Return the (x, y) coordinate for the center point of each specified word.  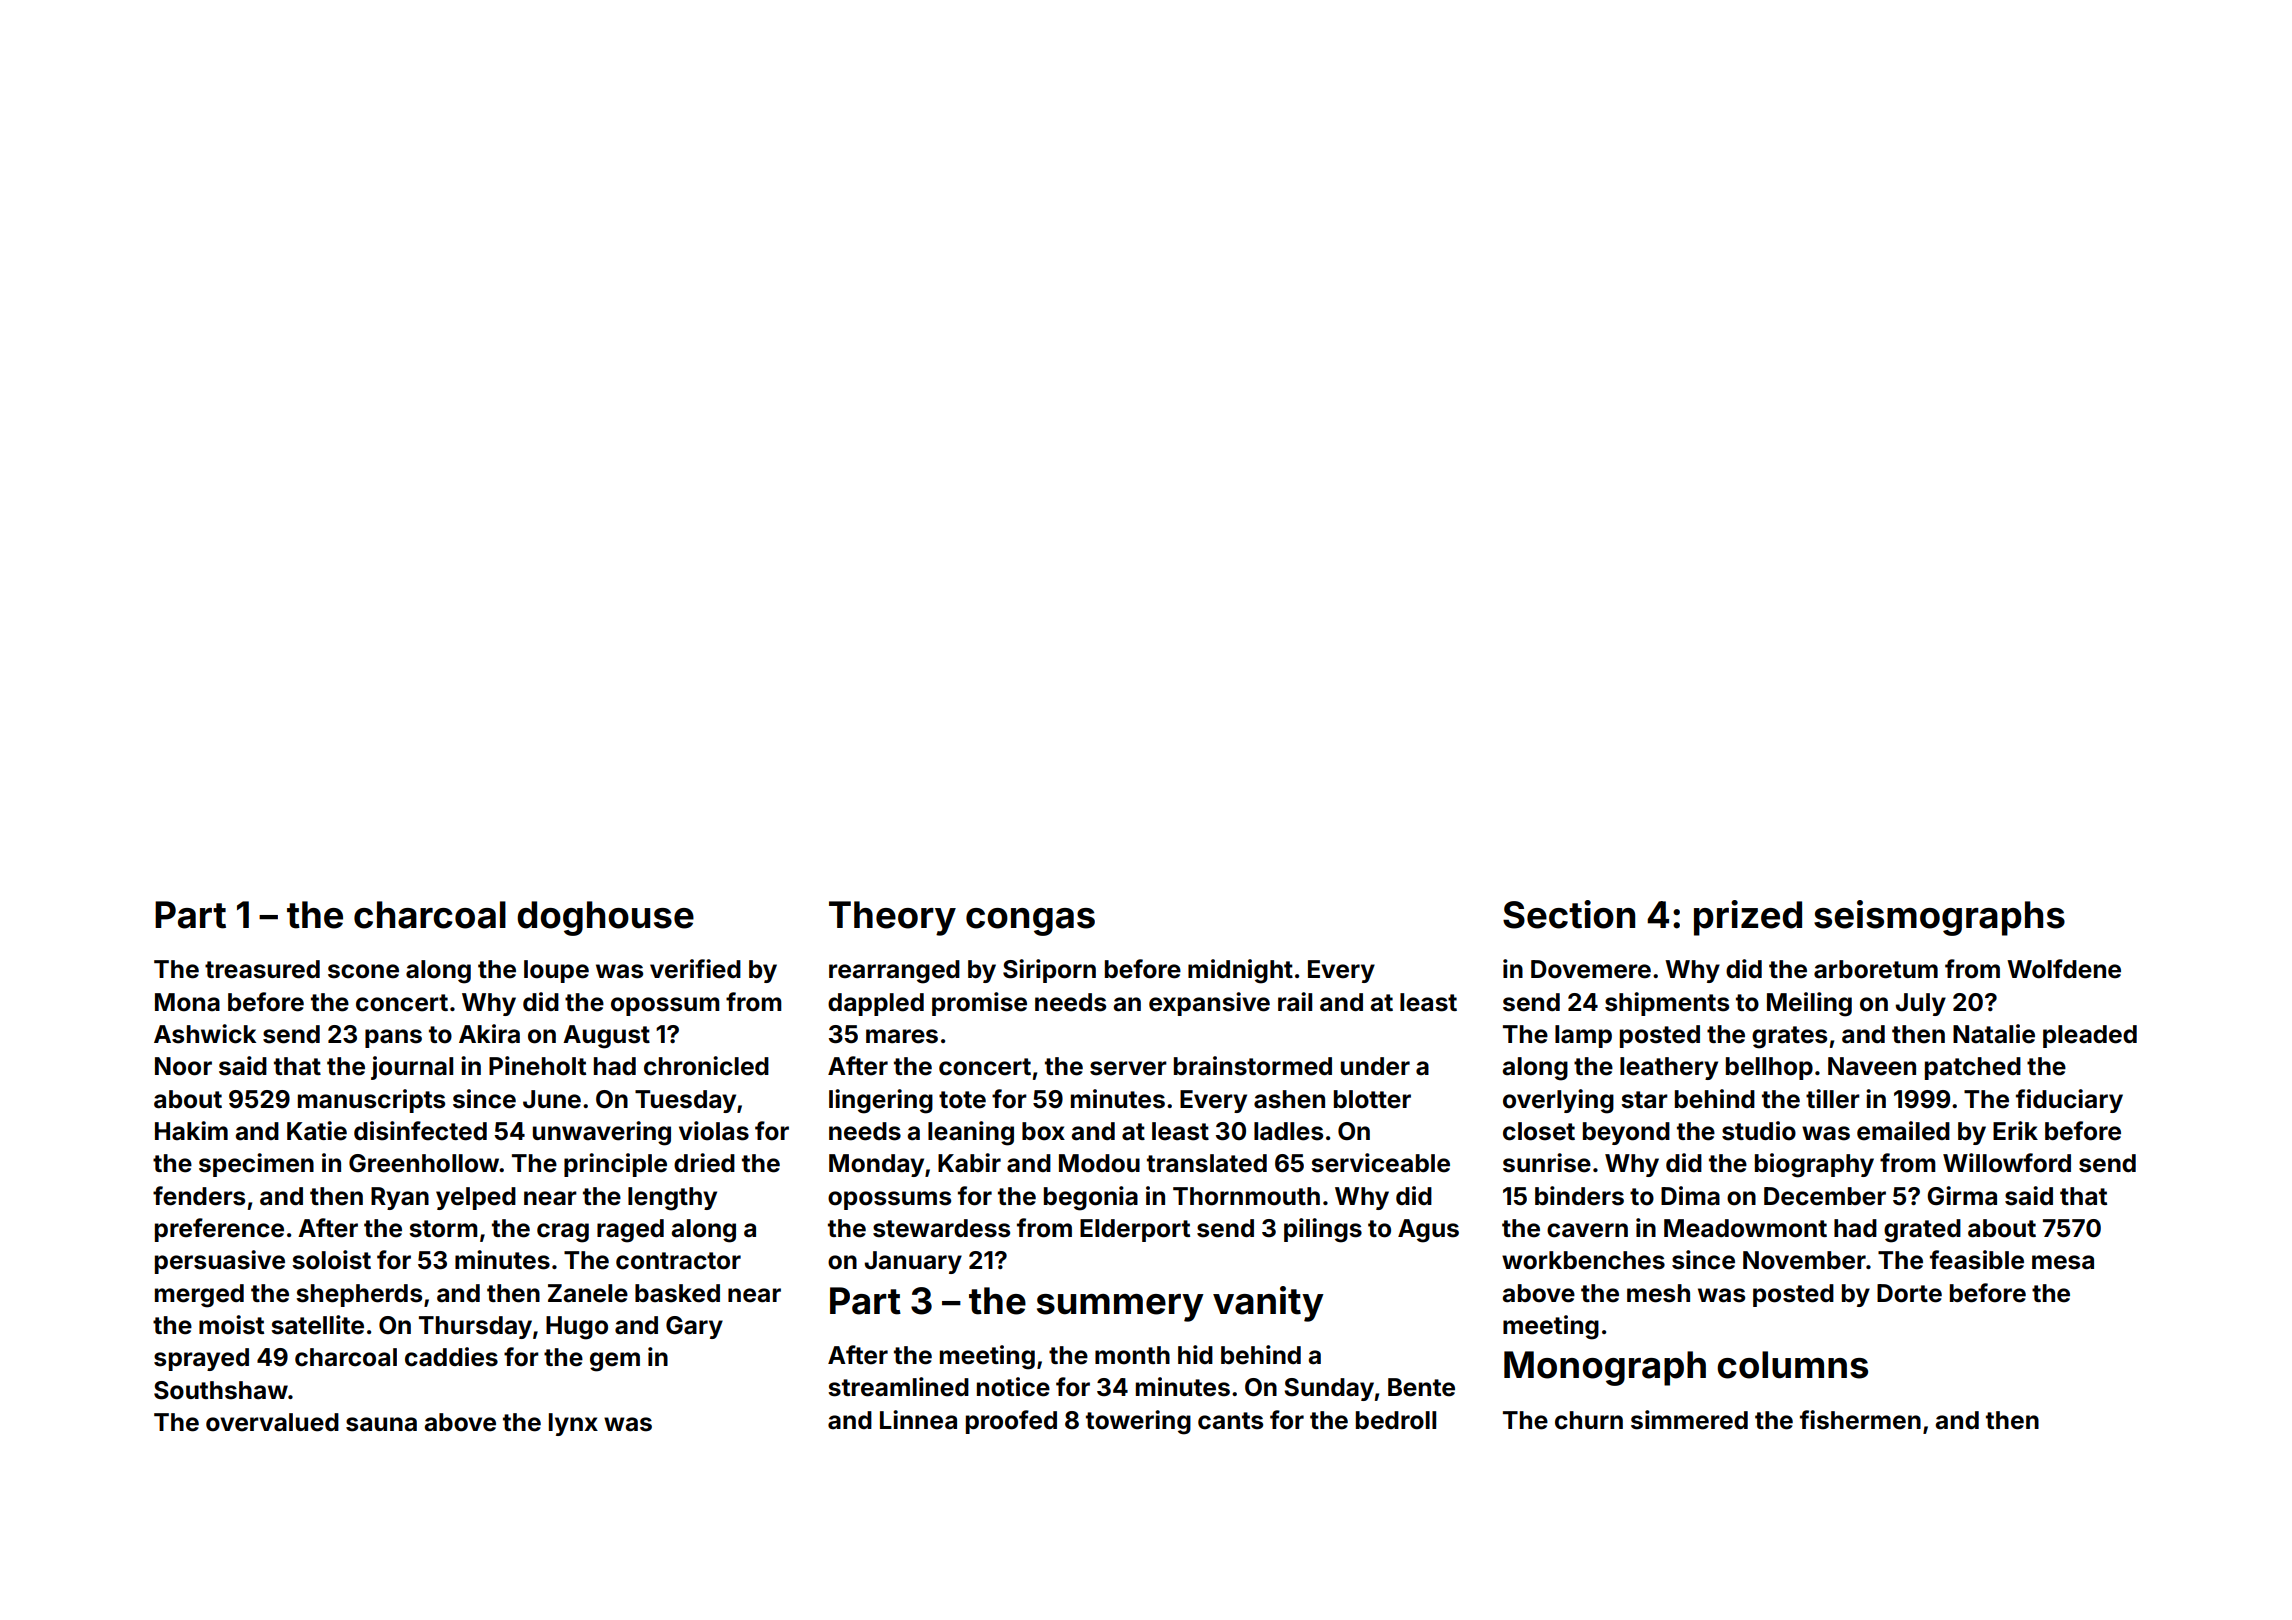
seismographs (1939, 918)
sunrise (1547, 1163)
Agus (1428, 1231)
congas (1030, 922)
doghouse (605, 918)
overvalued (272, 1422)
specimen (256, 1165)
